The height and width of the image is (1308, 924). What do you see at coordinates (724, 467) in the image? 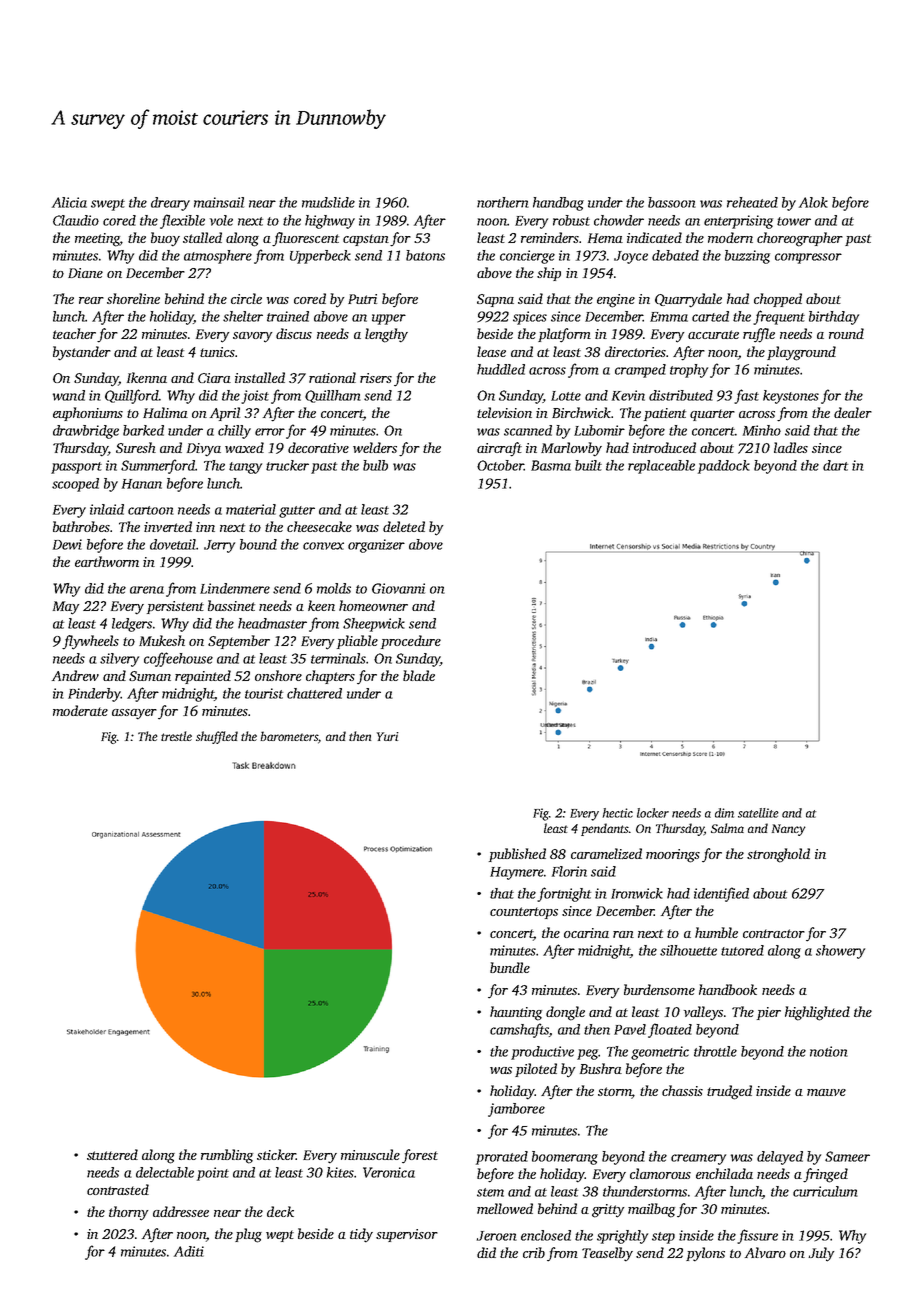
I see `paddock` at bounding box center [724, 467].
